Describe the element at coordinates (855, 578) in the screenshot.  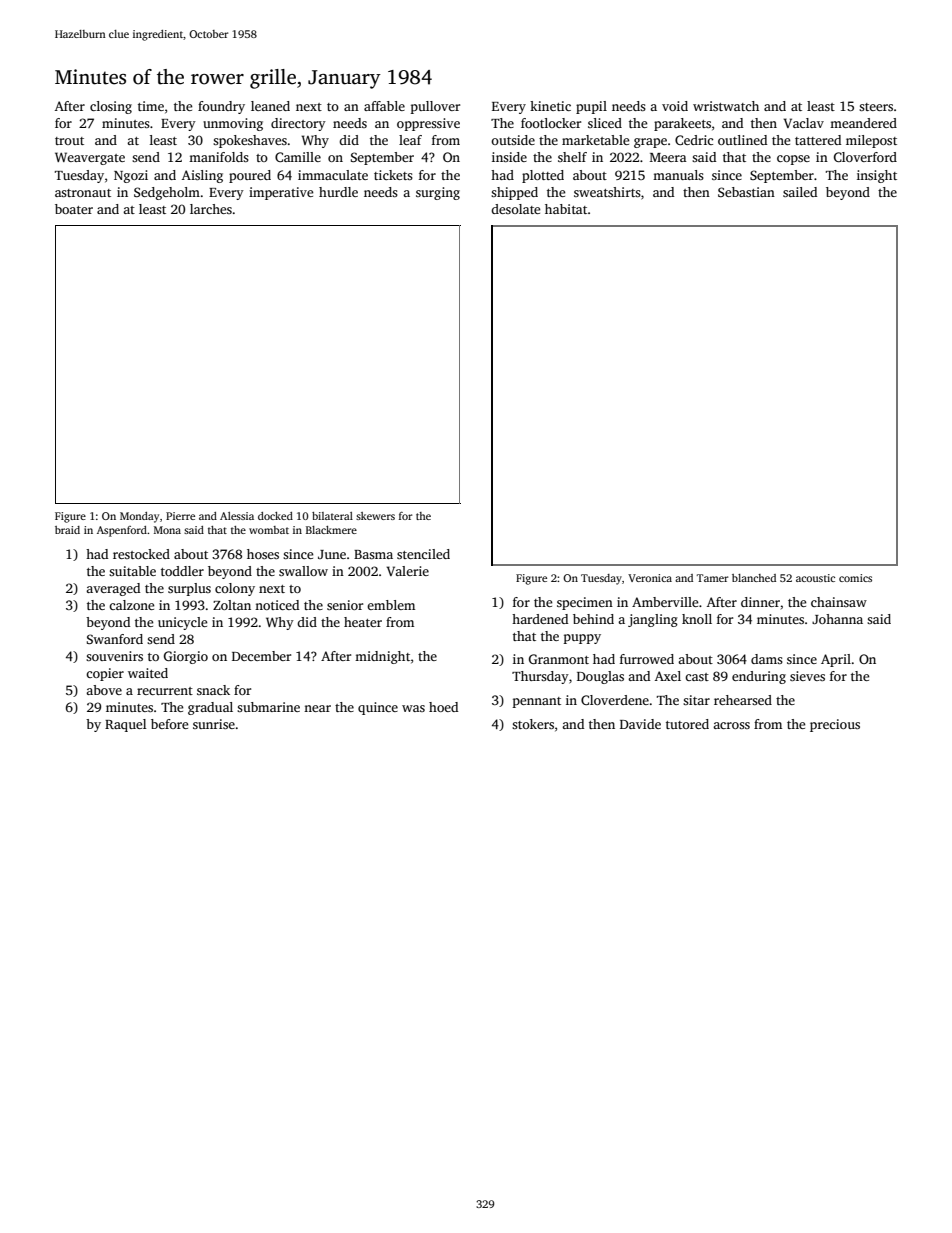
I see `comics` at that location.
